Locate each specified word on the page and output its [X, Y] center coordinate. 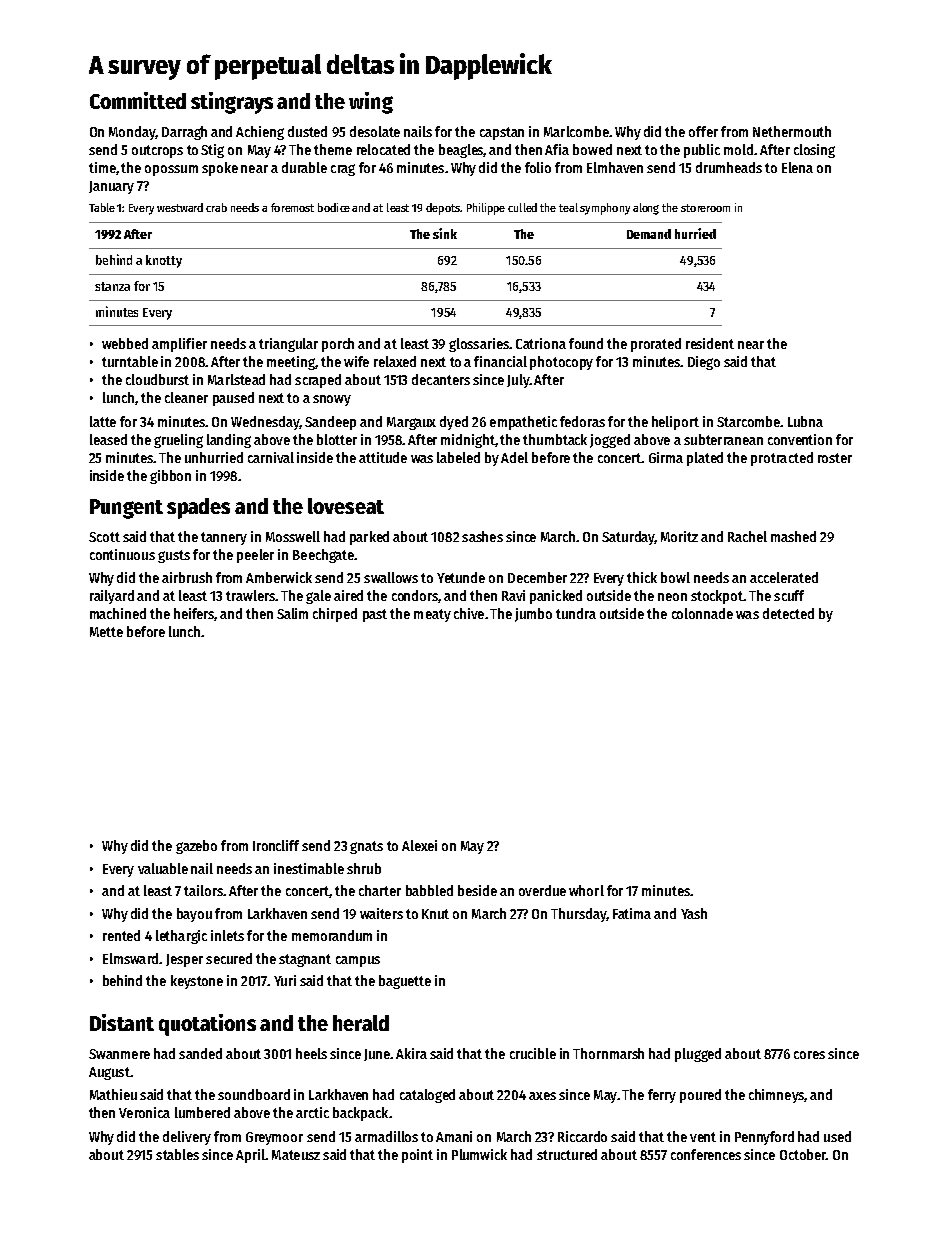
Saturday [628, 538]
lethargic [181, 937]
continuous [122, 554]
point [417, 1156]
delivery [187, 1138]
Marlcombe [576, 131]
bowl [675, 577]
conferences [706, 1154]
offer [703, 131]
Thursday [579, 915]
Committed [138, 100]
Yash [694, 913]
